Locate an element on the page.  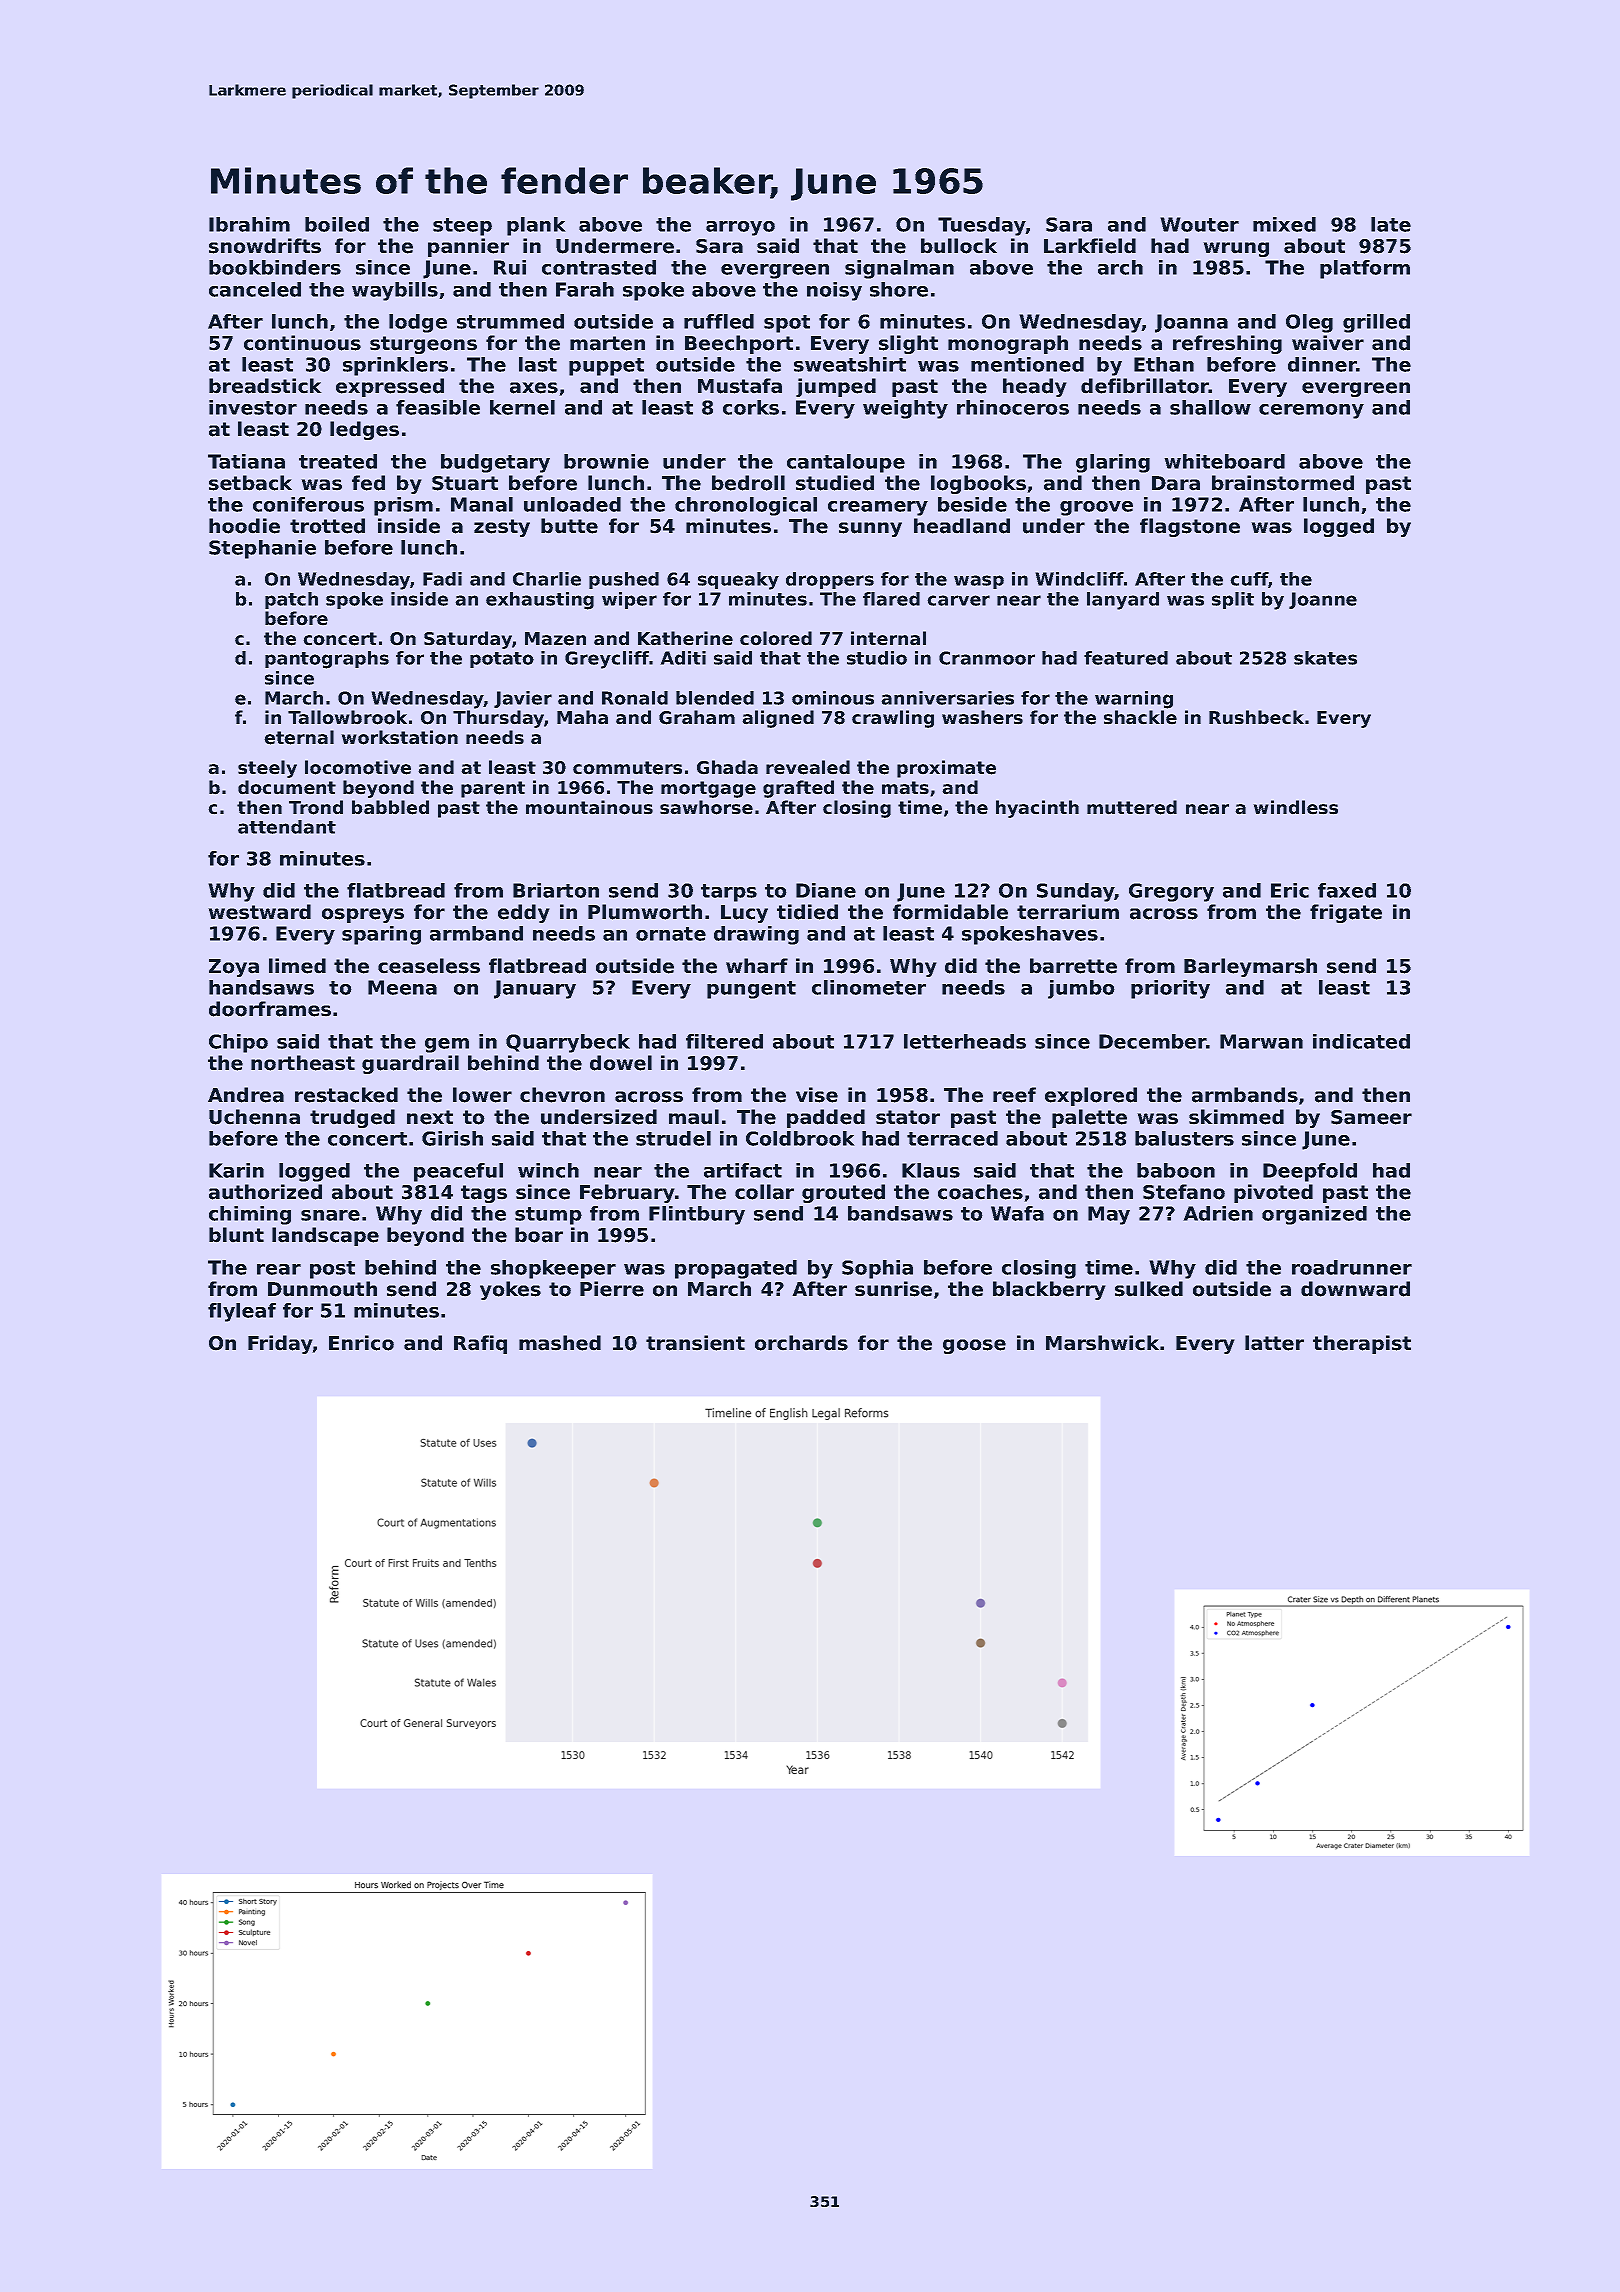
eddy is located at coordinates (524, 913).
